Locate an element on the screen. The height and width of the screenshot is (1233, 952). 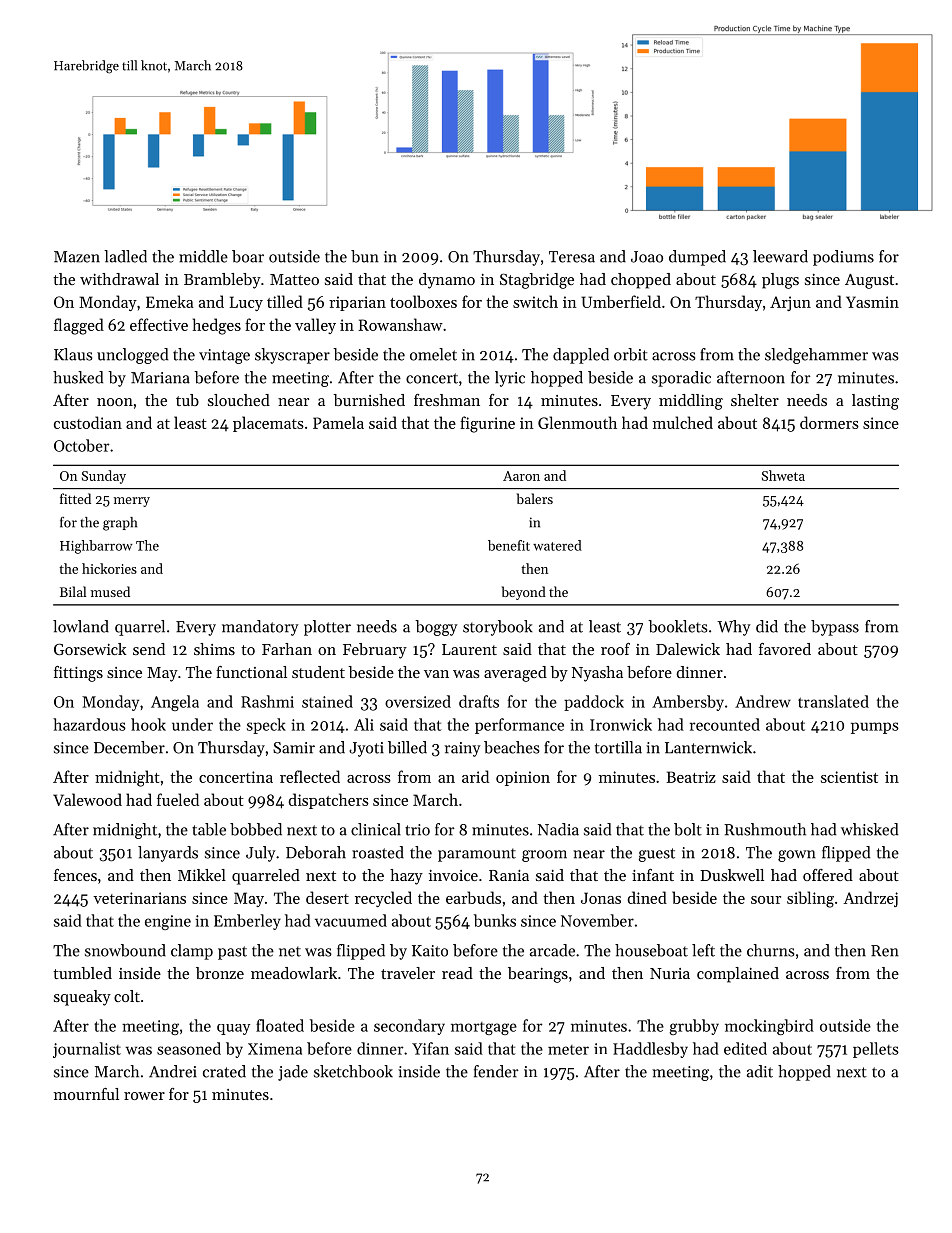
mulched is located at coordinates (683, 422).
